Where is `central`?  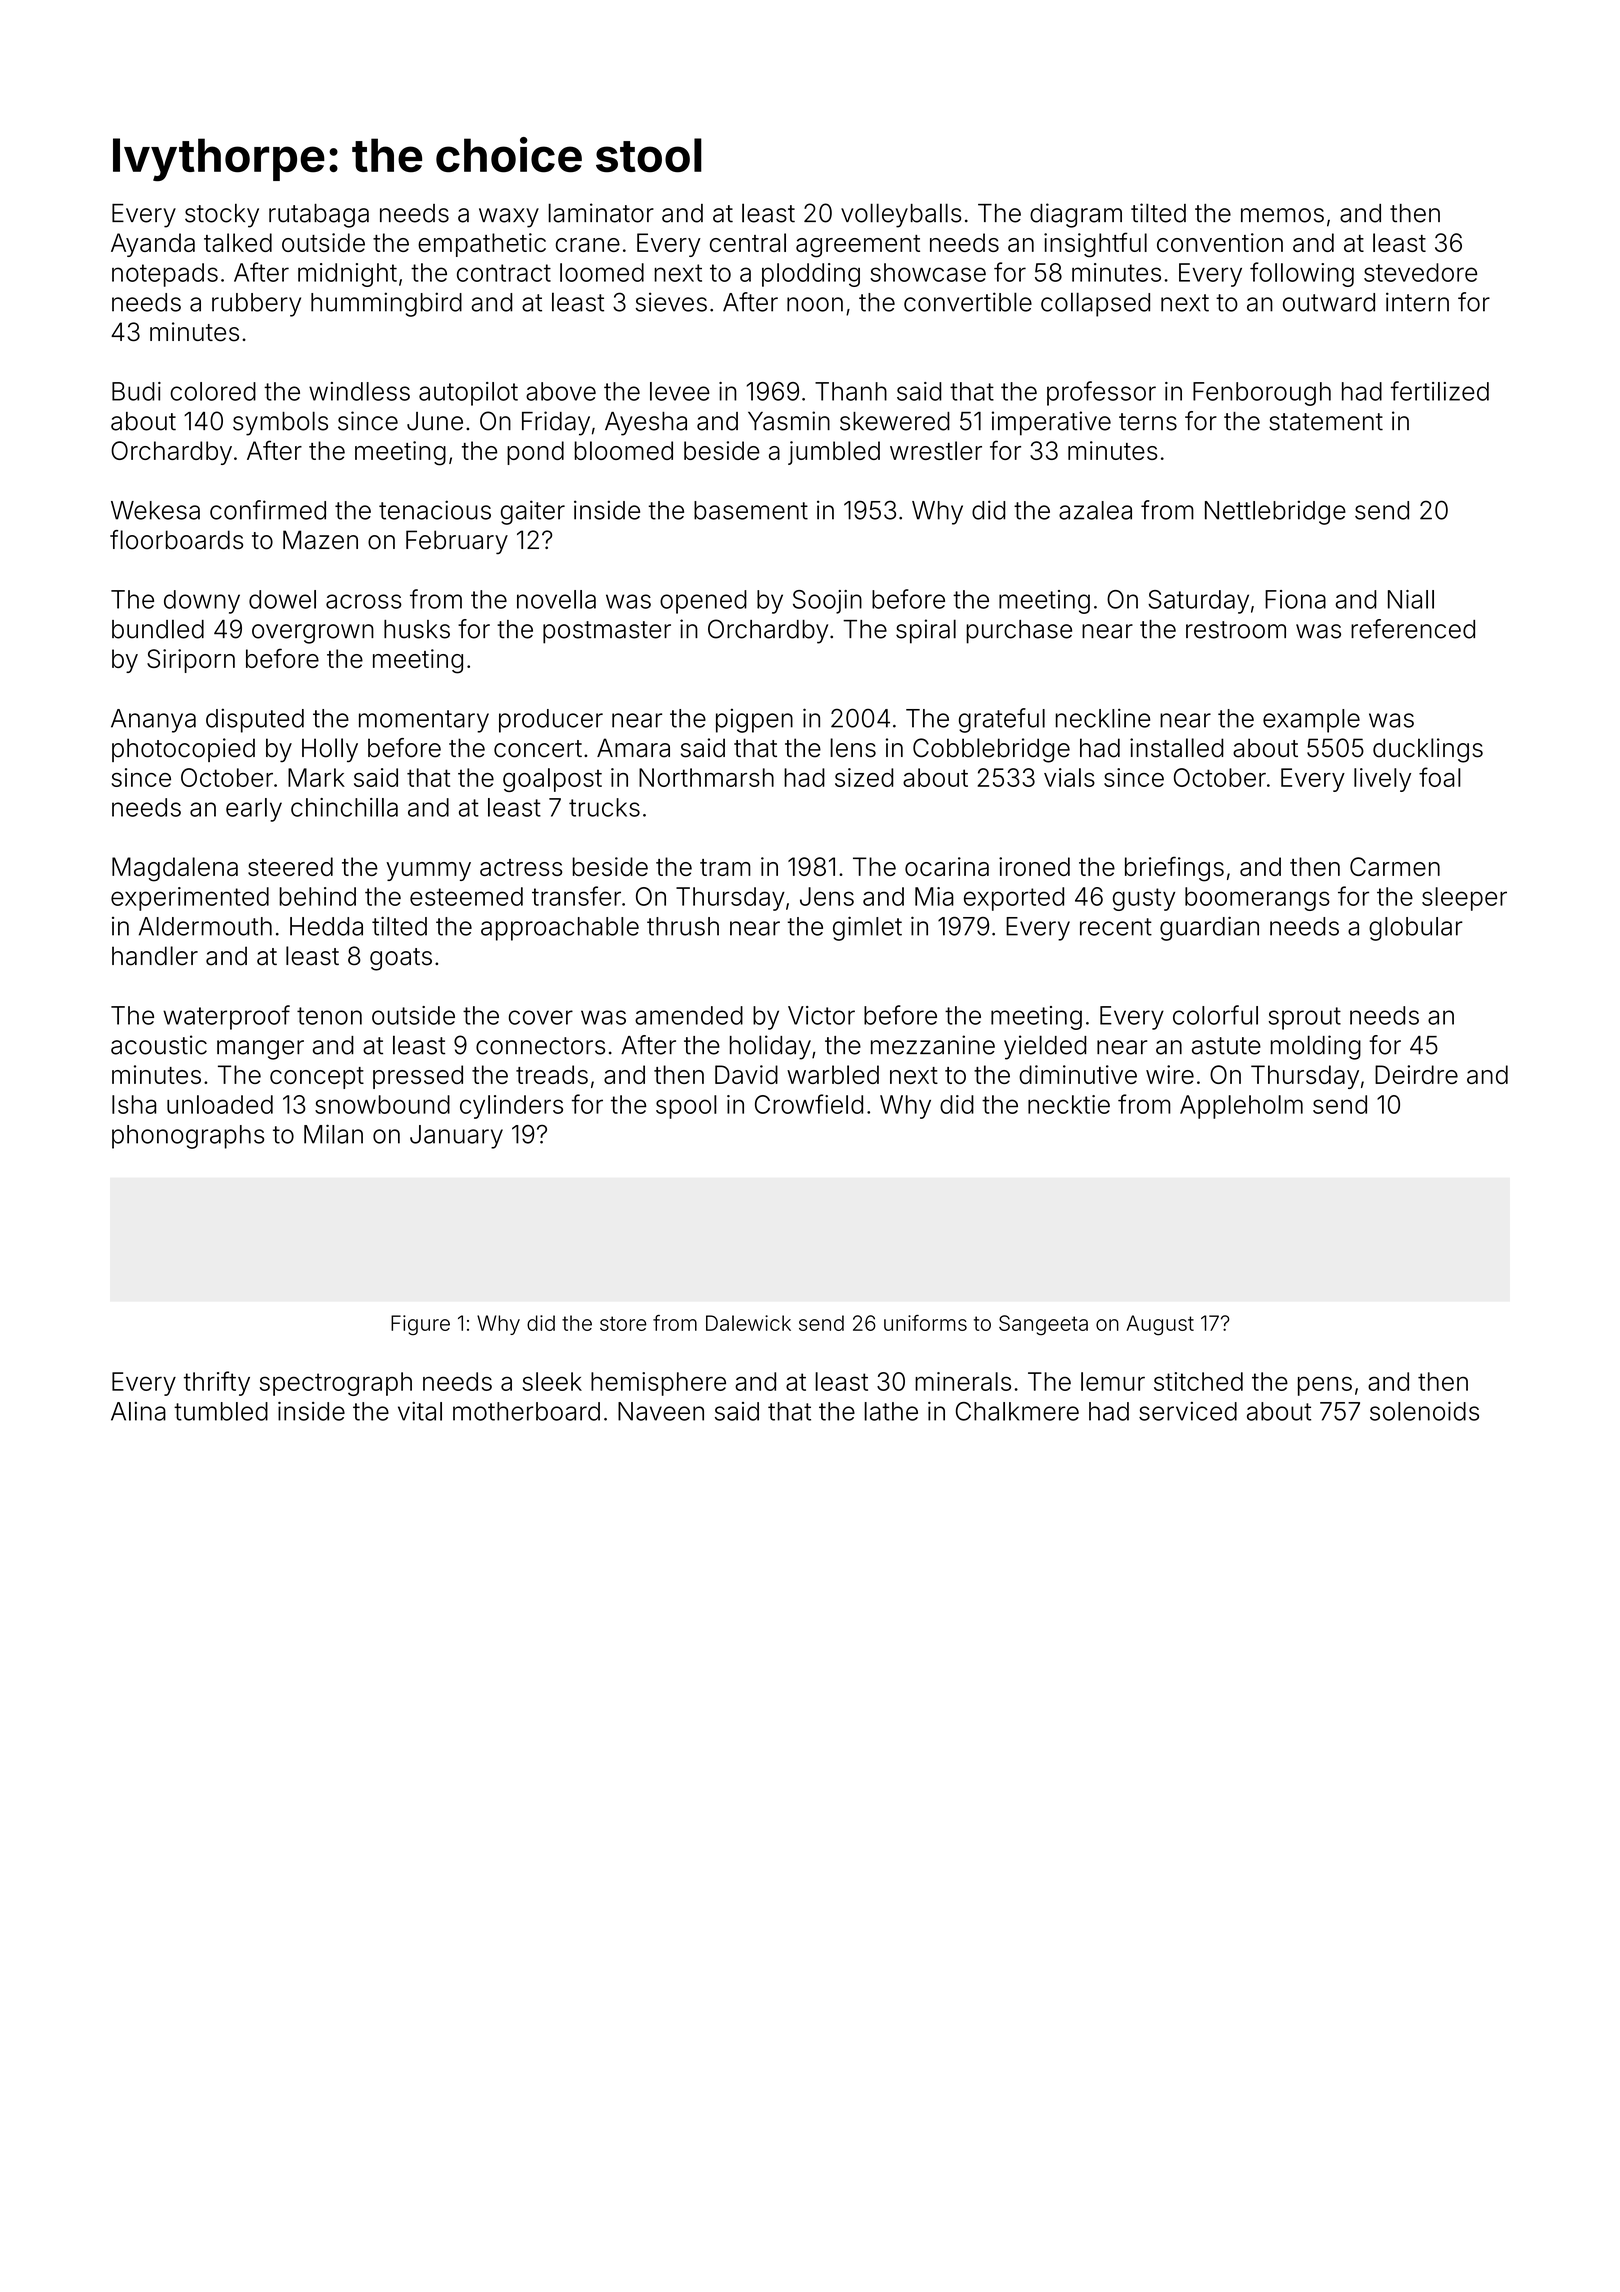 central is located at coordinates (748, 242).
